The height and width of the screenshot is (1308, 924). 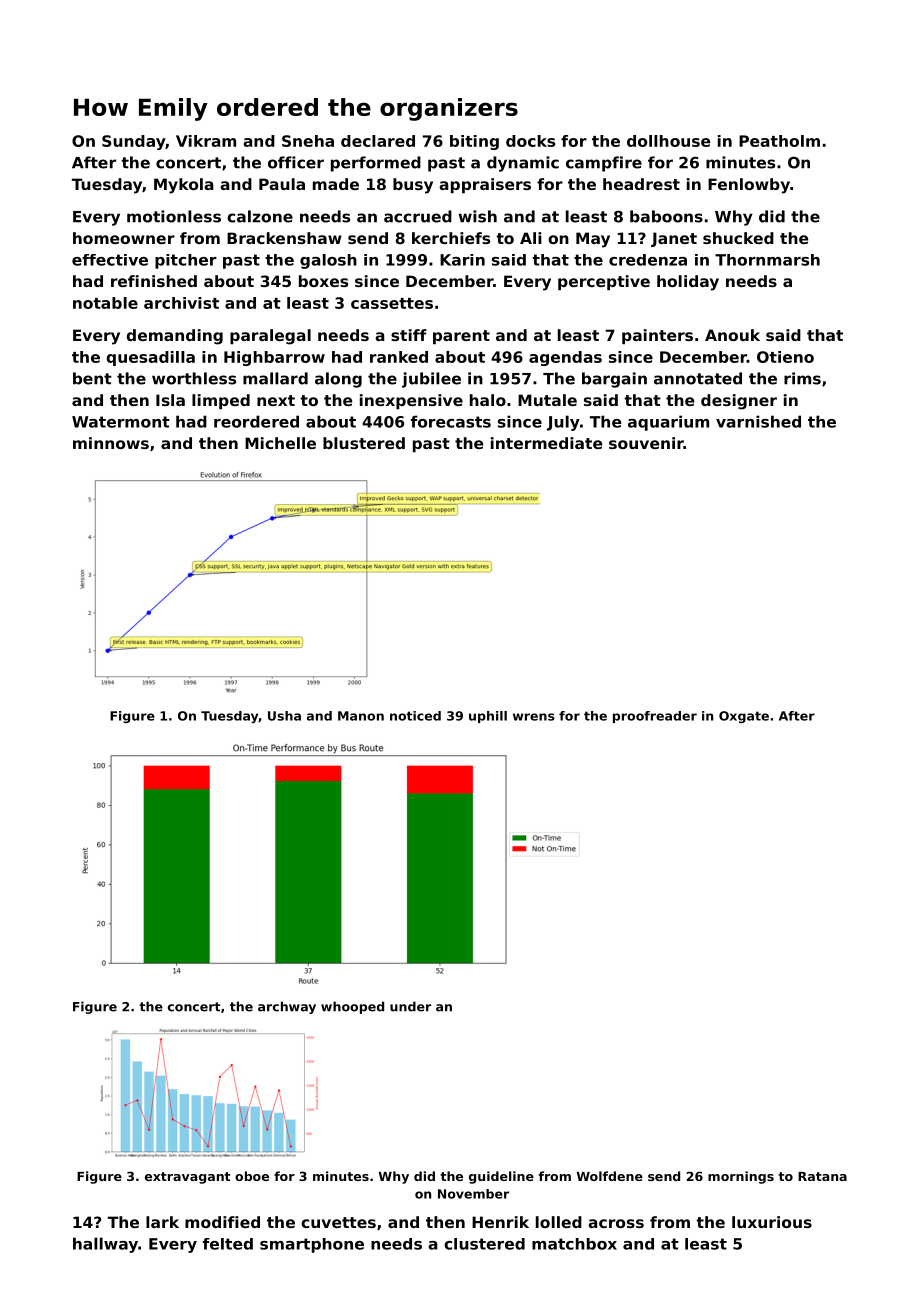 What do you see at coordinates (822, 1176) in the screenshot?
I see `Ratana` at bounding box center [822, 1176].
